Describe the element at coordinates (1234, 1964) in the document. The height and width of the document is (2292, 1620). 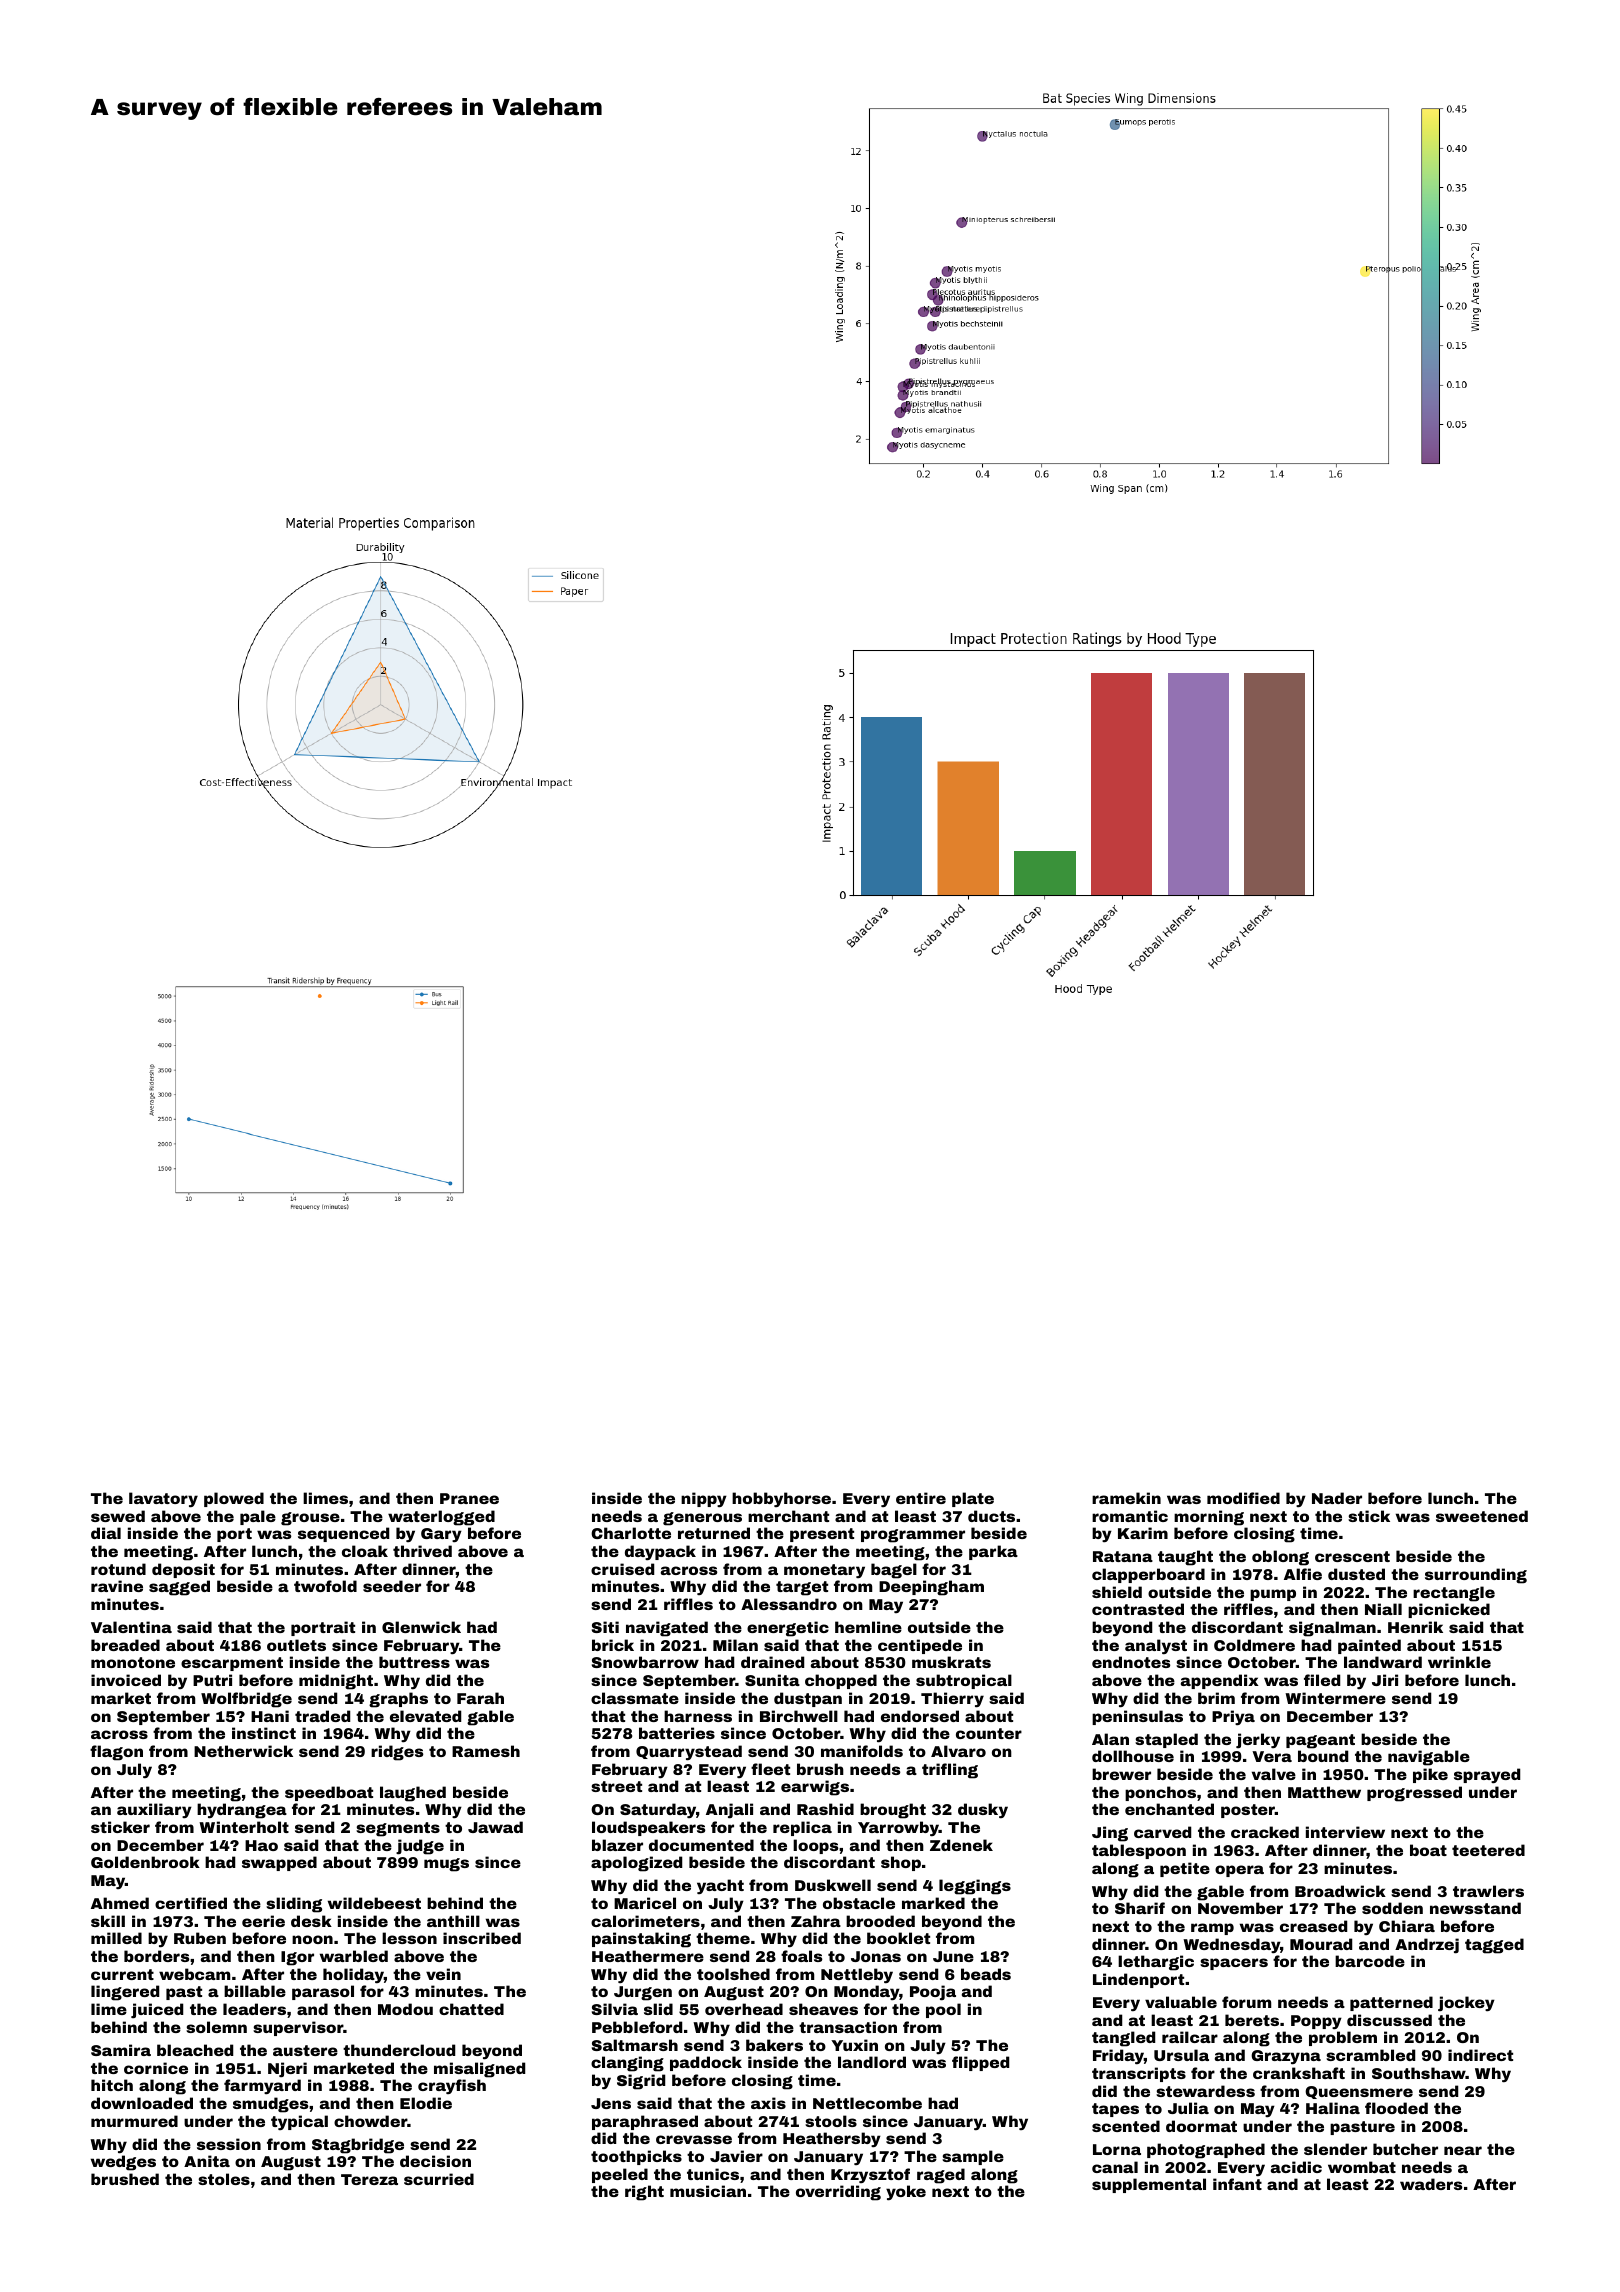
I see `spacers` at that location.
